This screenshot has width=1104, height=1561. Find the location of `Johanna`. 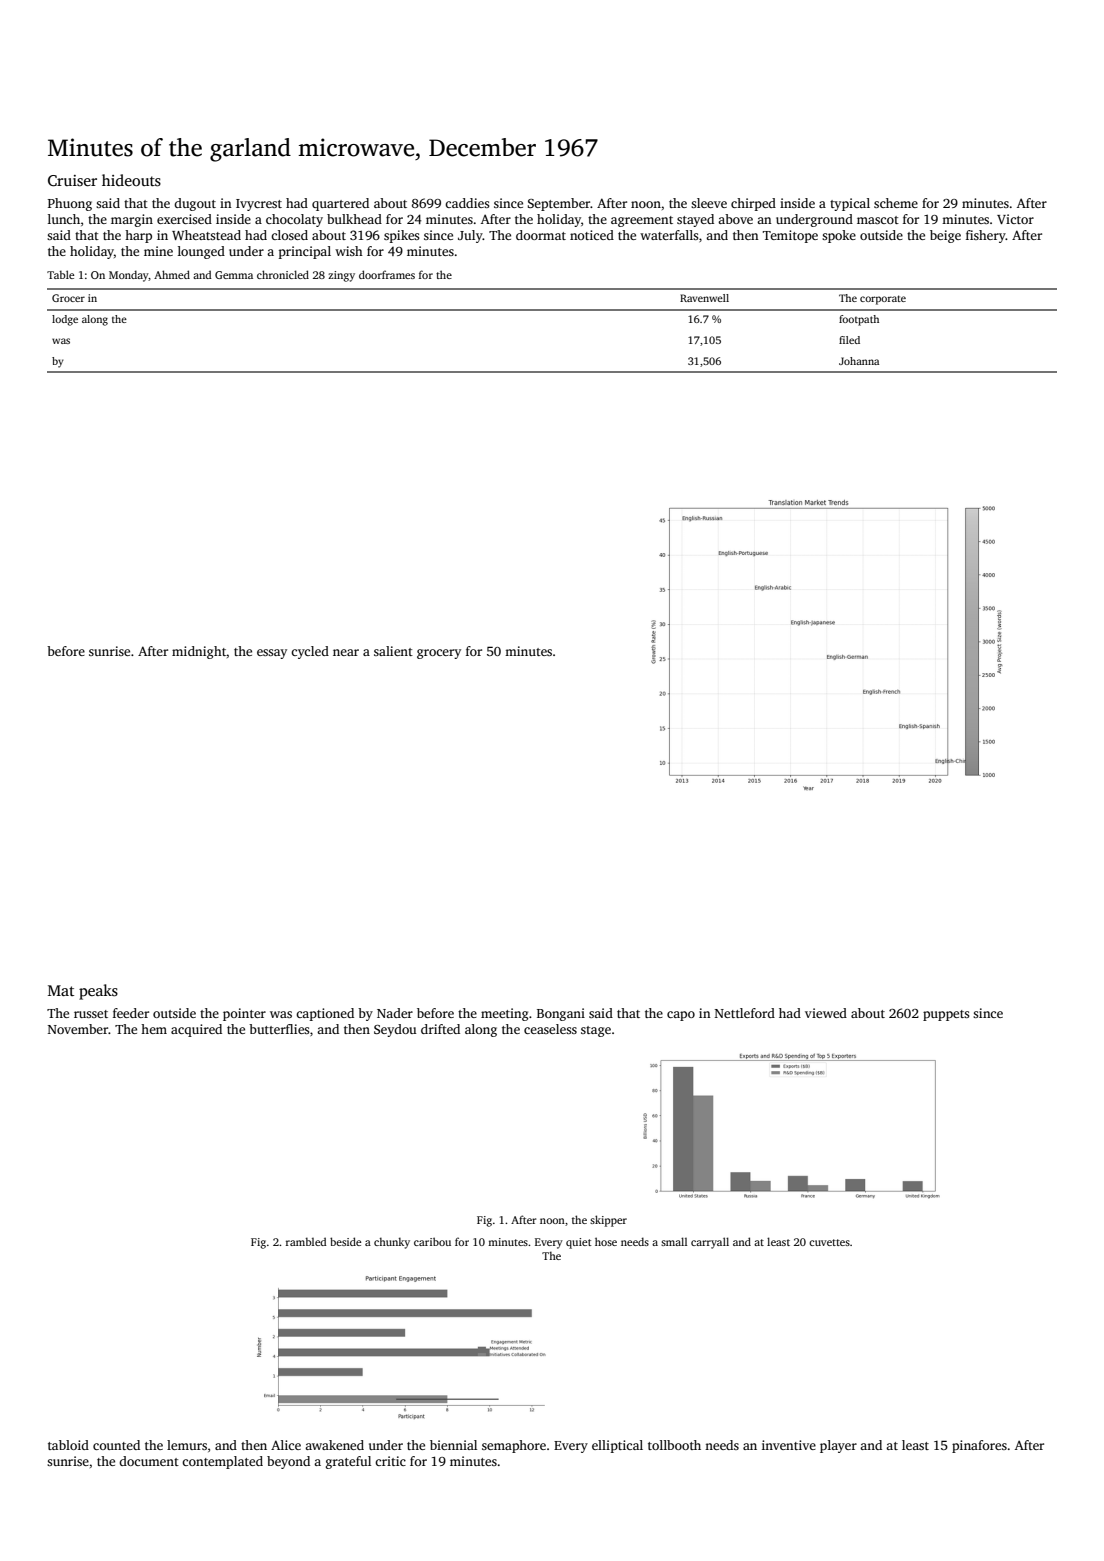

Johanna is located at coordinates (859, 361).
